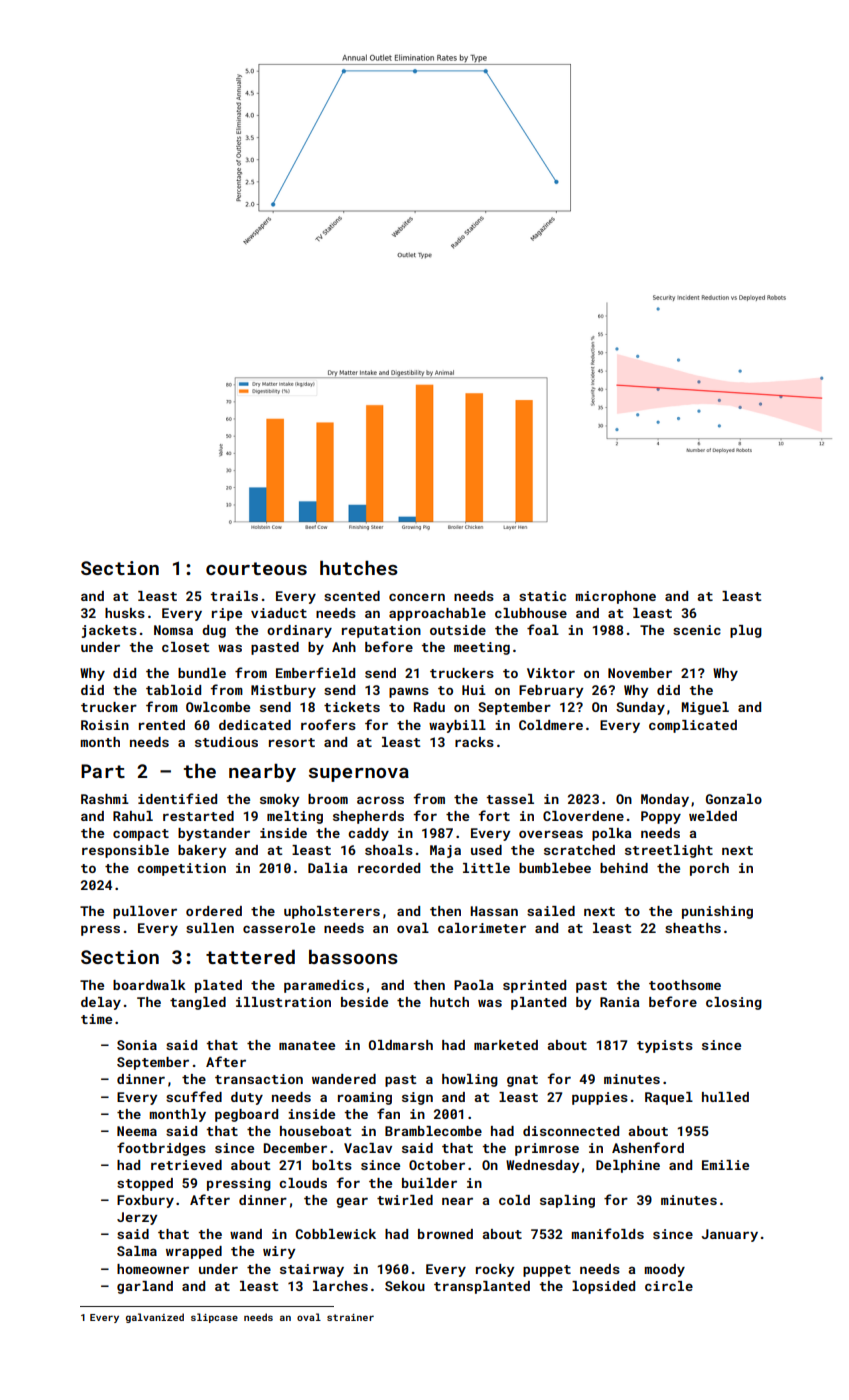 This document has width=849, height=1400. Describe the element at coordinates (615, 597) in the document. I see `microphone` at that location.
